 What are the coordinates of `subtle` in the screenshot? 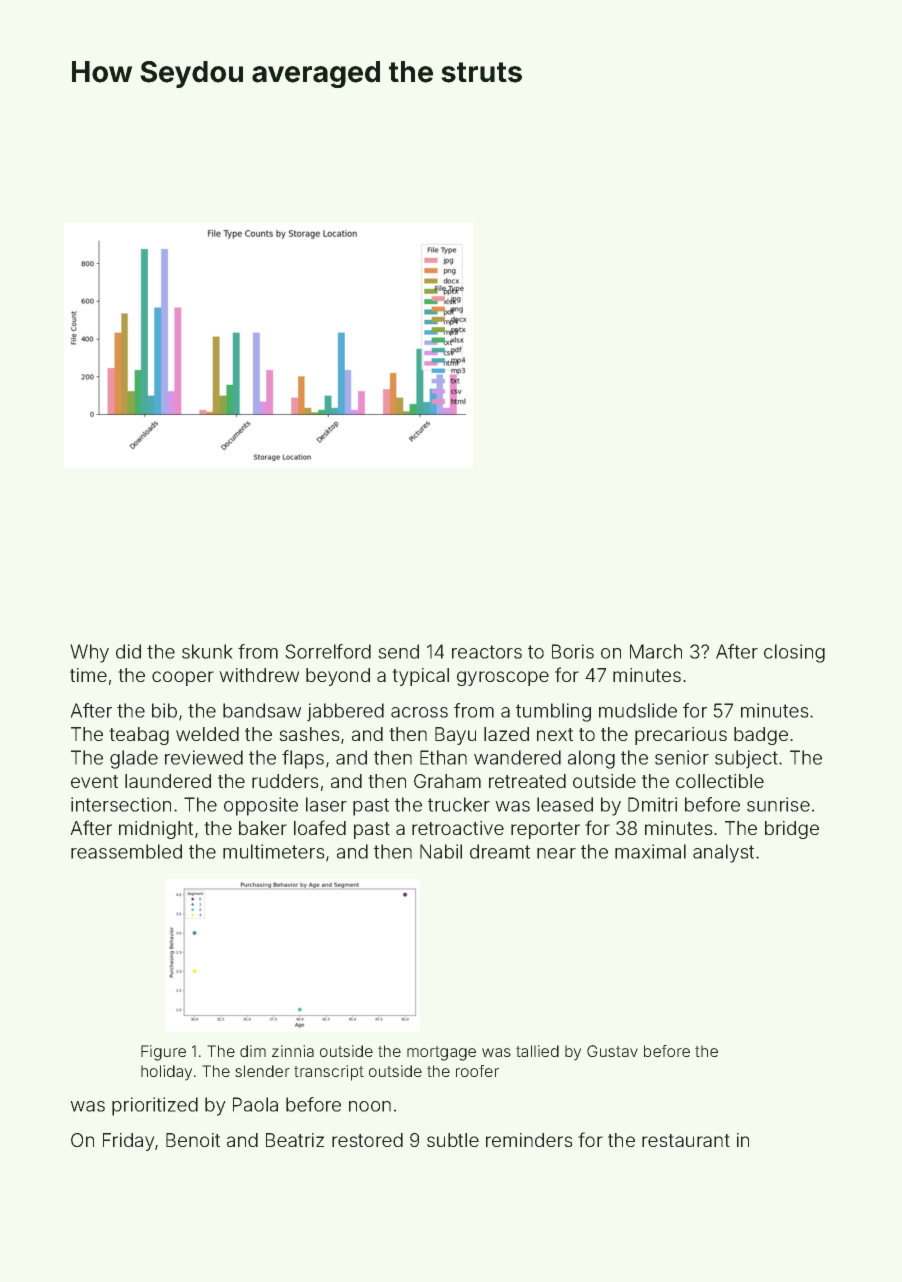 It's located at (453, 1140).
